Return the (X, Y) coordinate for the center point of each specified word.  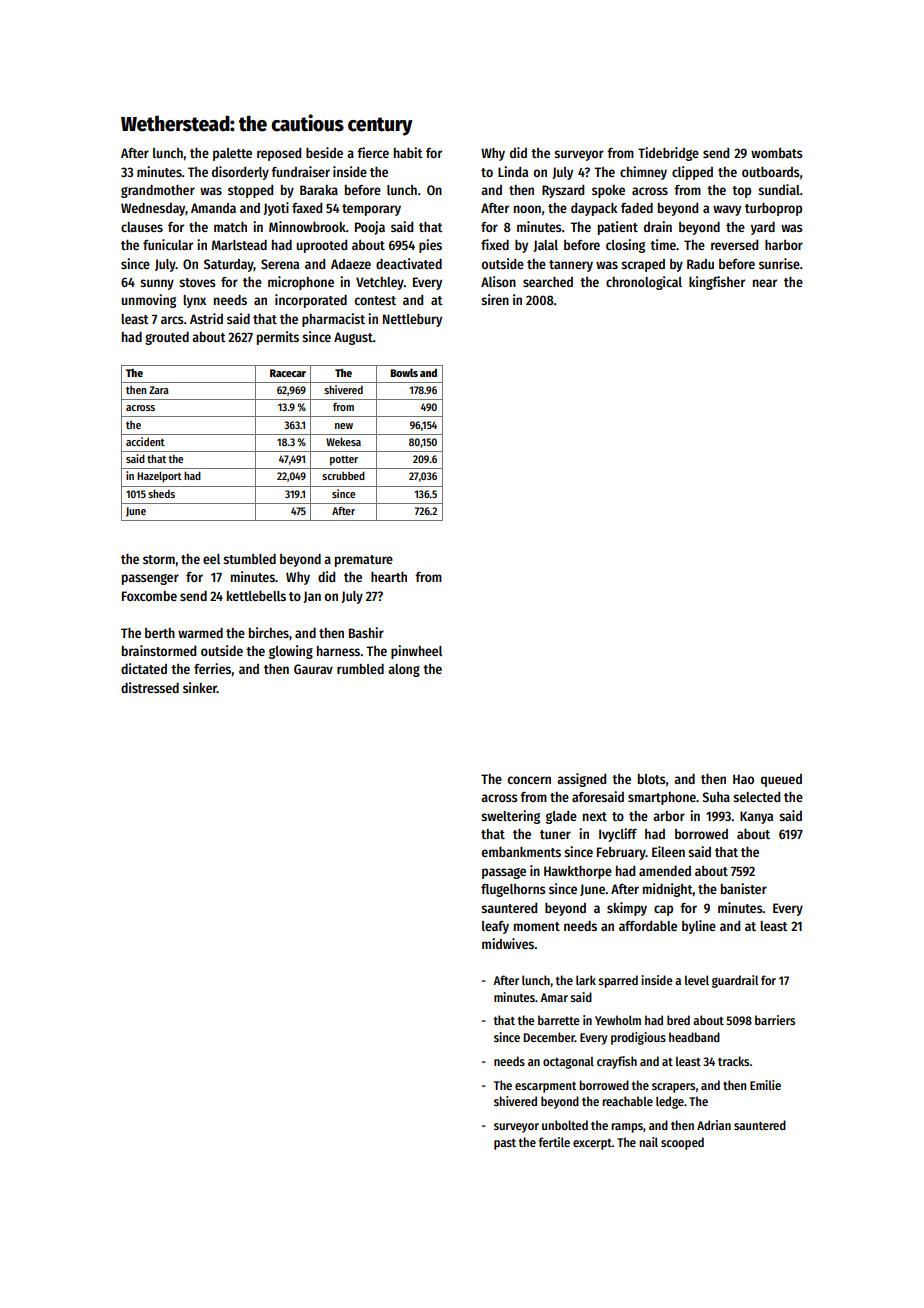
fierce (373, 152)
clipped (692, 173)
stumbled (249, 559)
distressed (150, 687)
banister (744, 888)
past (505, 1144)
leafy (495, 927)
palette (232, 154)
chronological (644, 283)
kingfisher (717, 283)
